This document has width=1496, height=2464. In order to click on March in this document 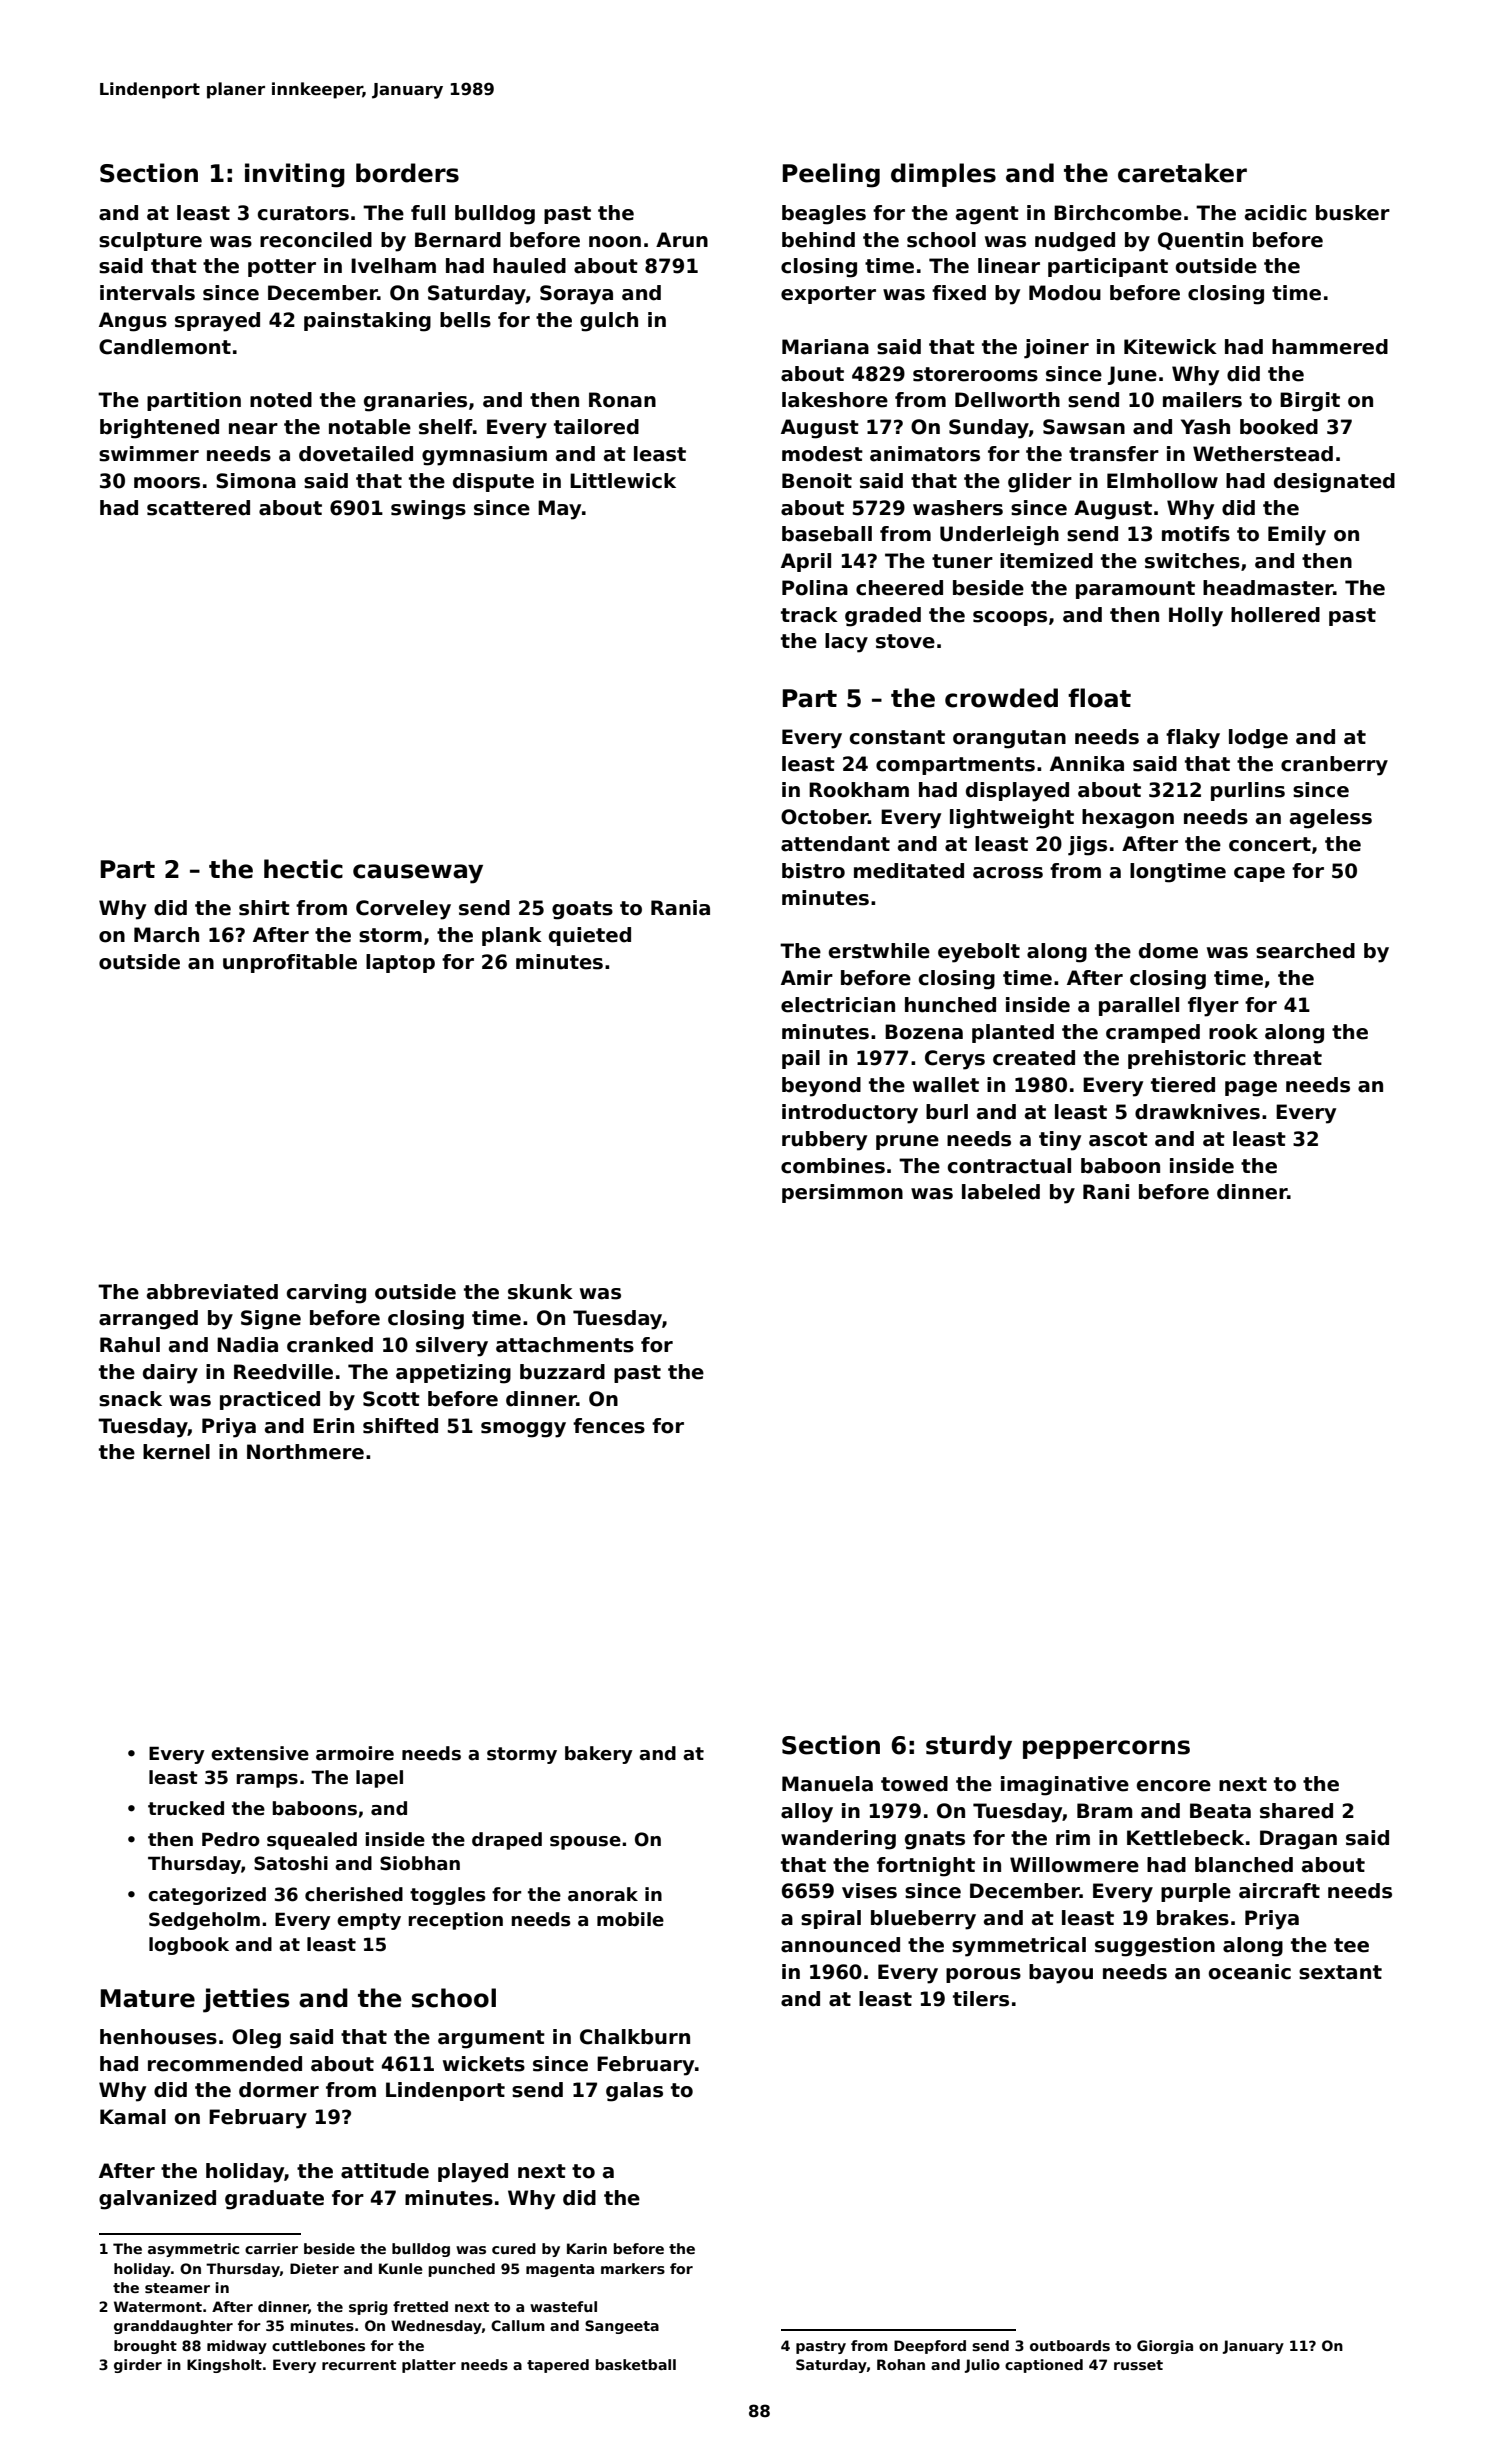, I will do `click(166, 935)`.
